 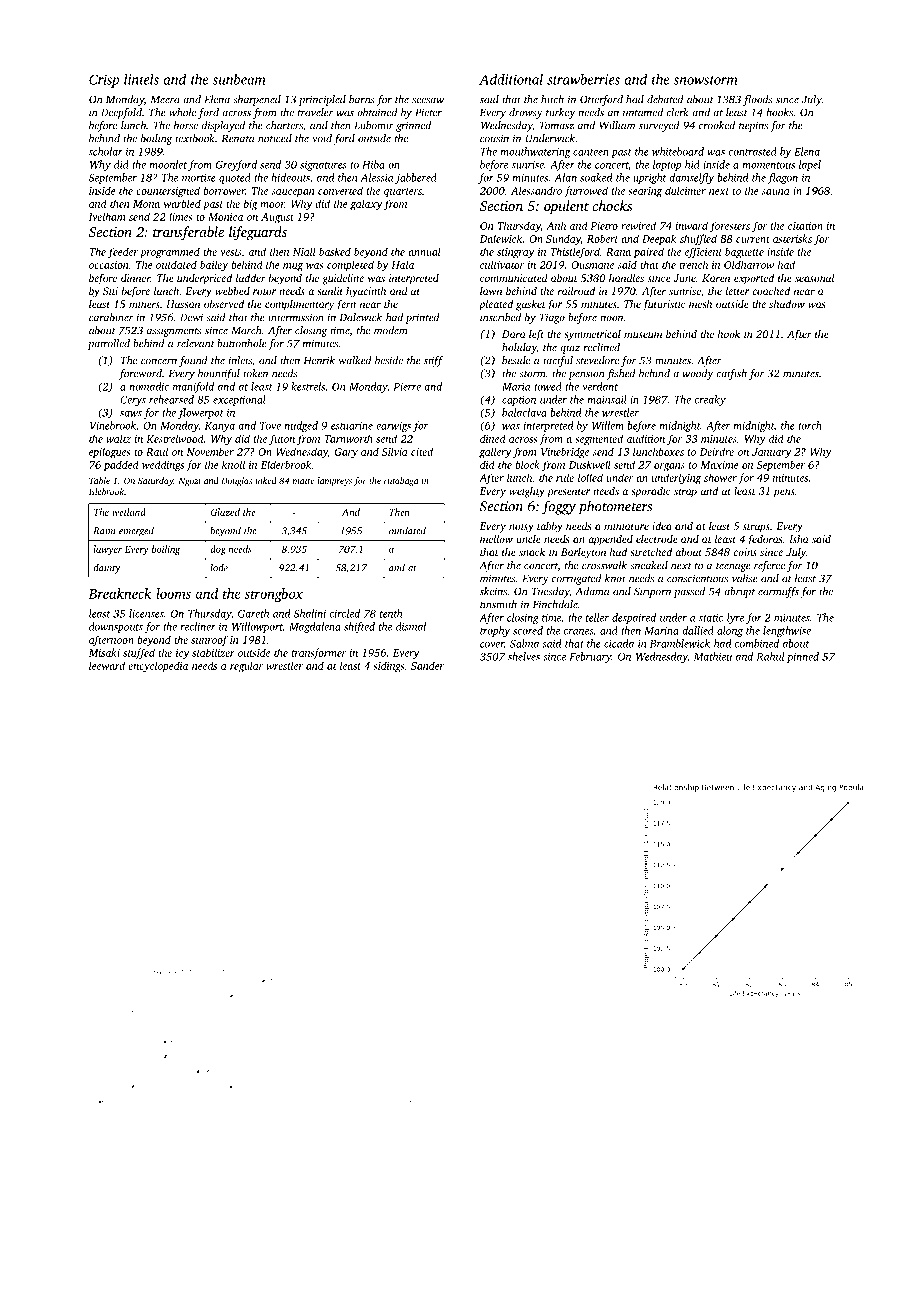 What do you see at coordinates (511, 79) in the screenshot?
I see `Additional` at bounding box center [511, 79].
